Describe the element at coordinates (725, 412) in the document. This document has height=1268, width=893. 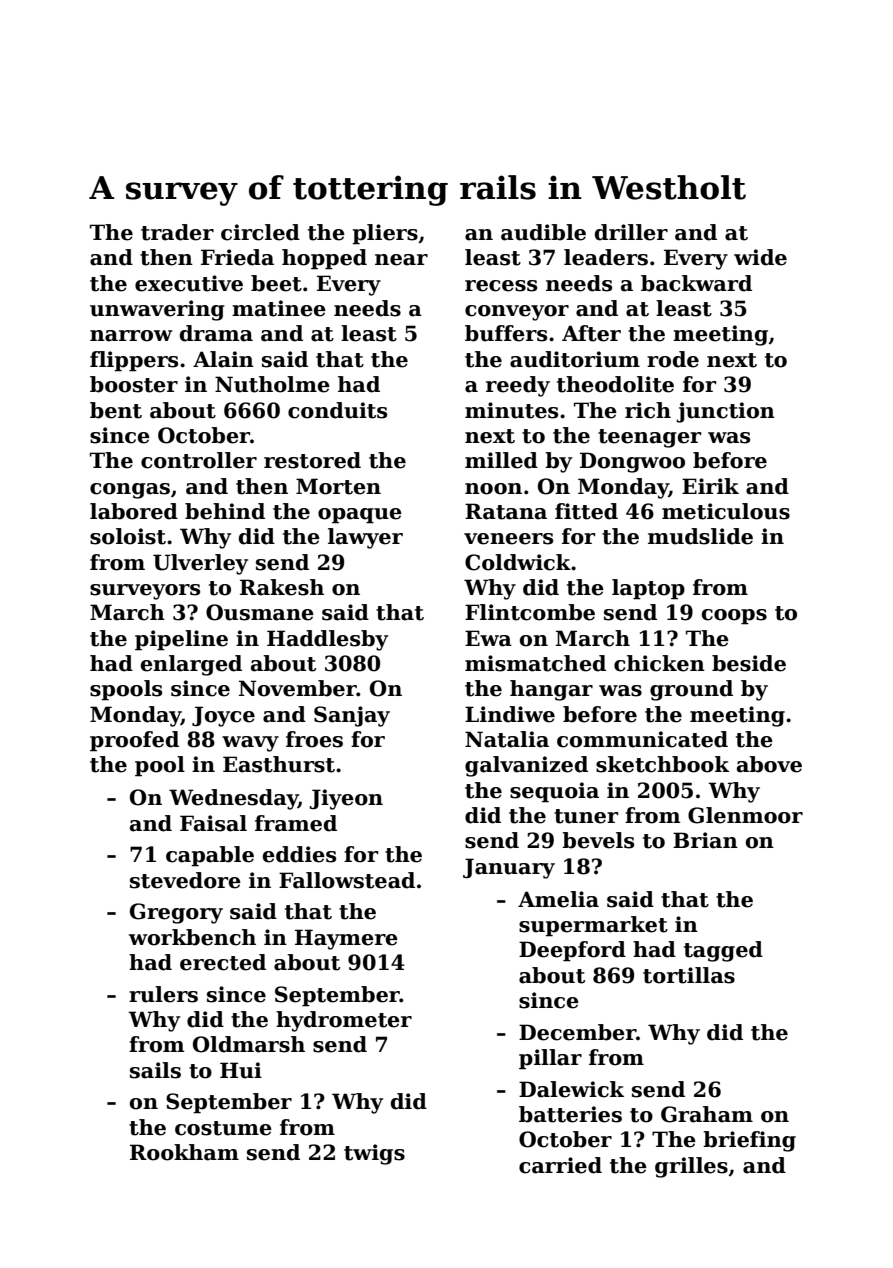
I see `junction` at that location.
